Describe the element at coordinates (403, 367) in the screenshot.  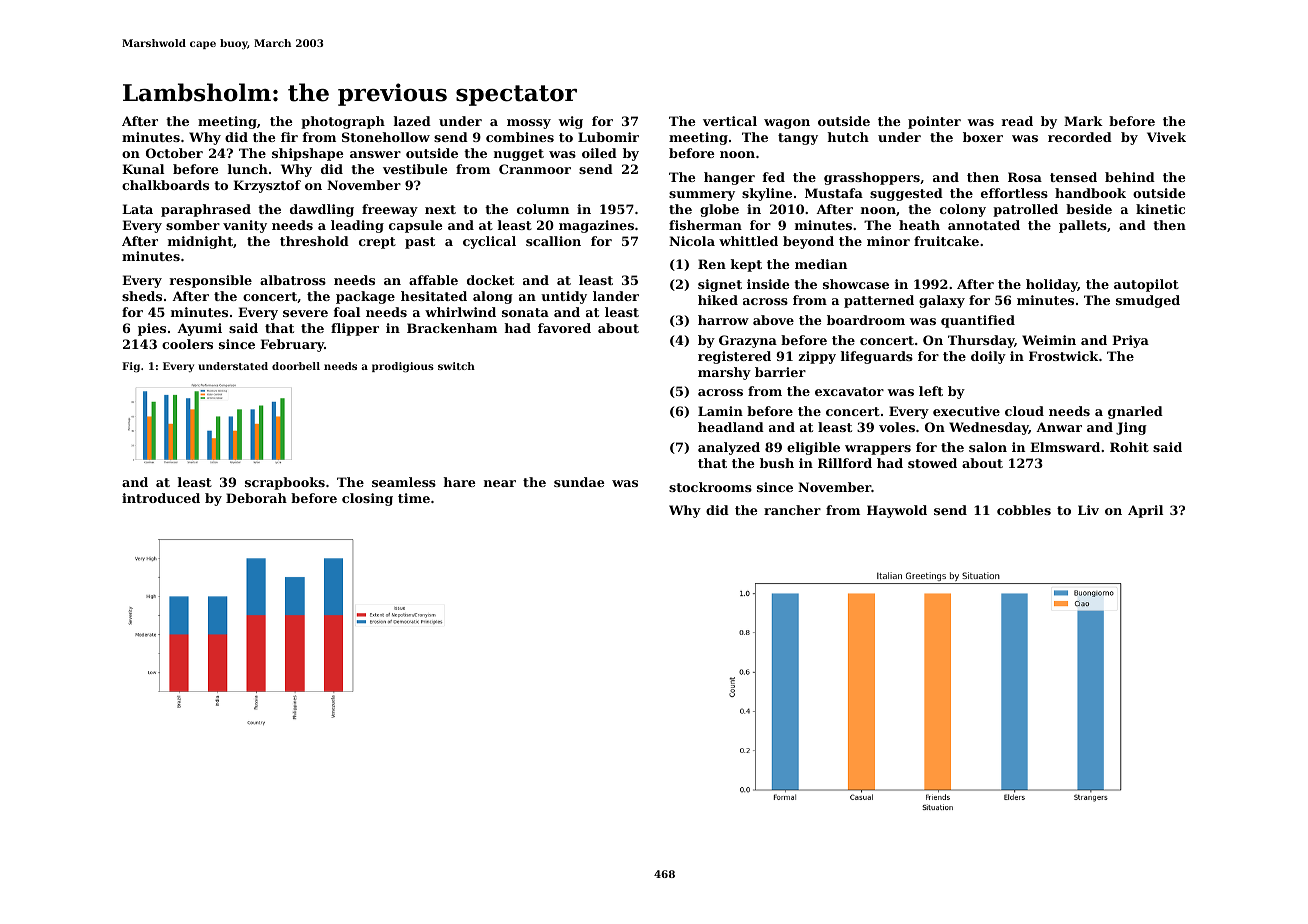
I see `prodigious` at that location.
